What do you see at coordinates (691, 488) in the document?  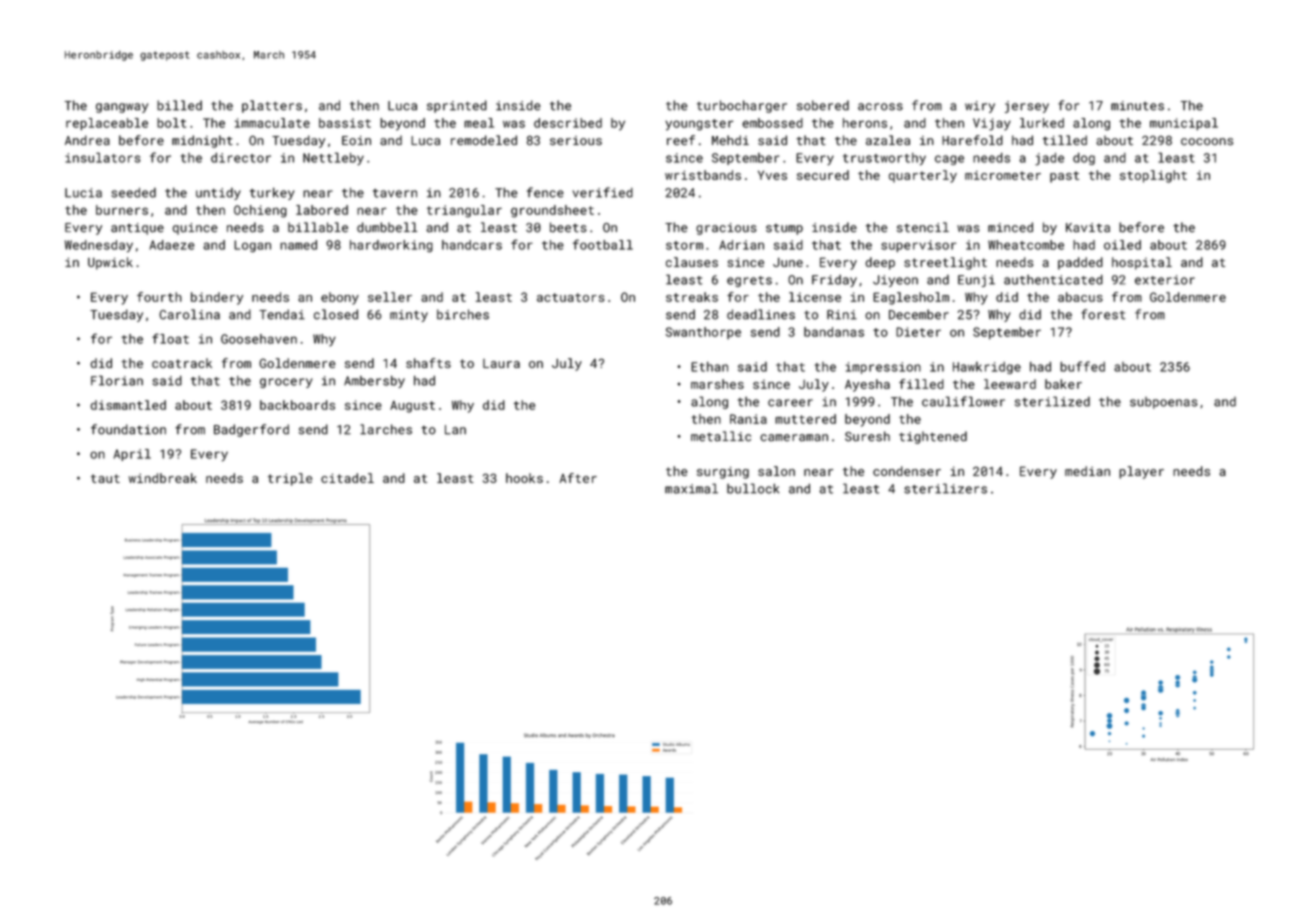 I see `maximal` at bounding box center [691, 488].
